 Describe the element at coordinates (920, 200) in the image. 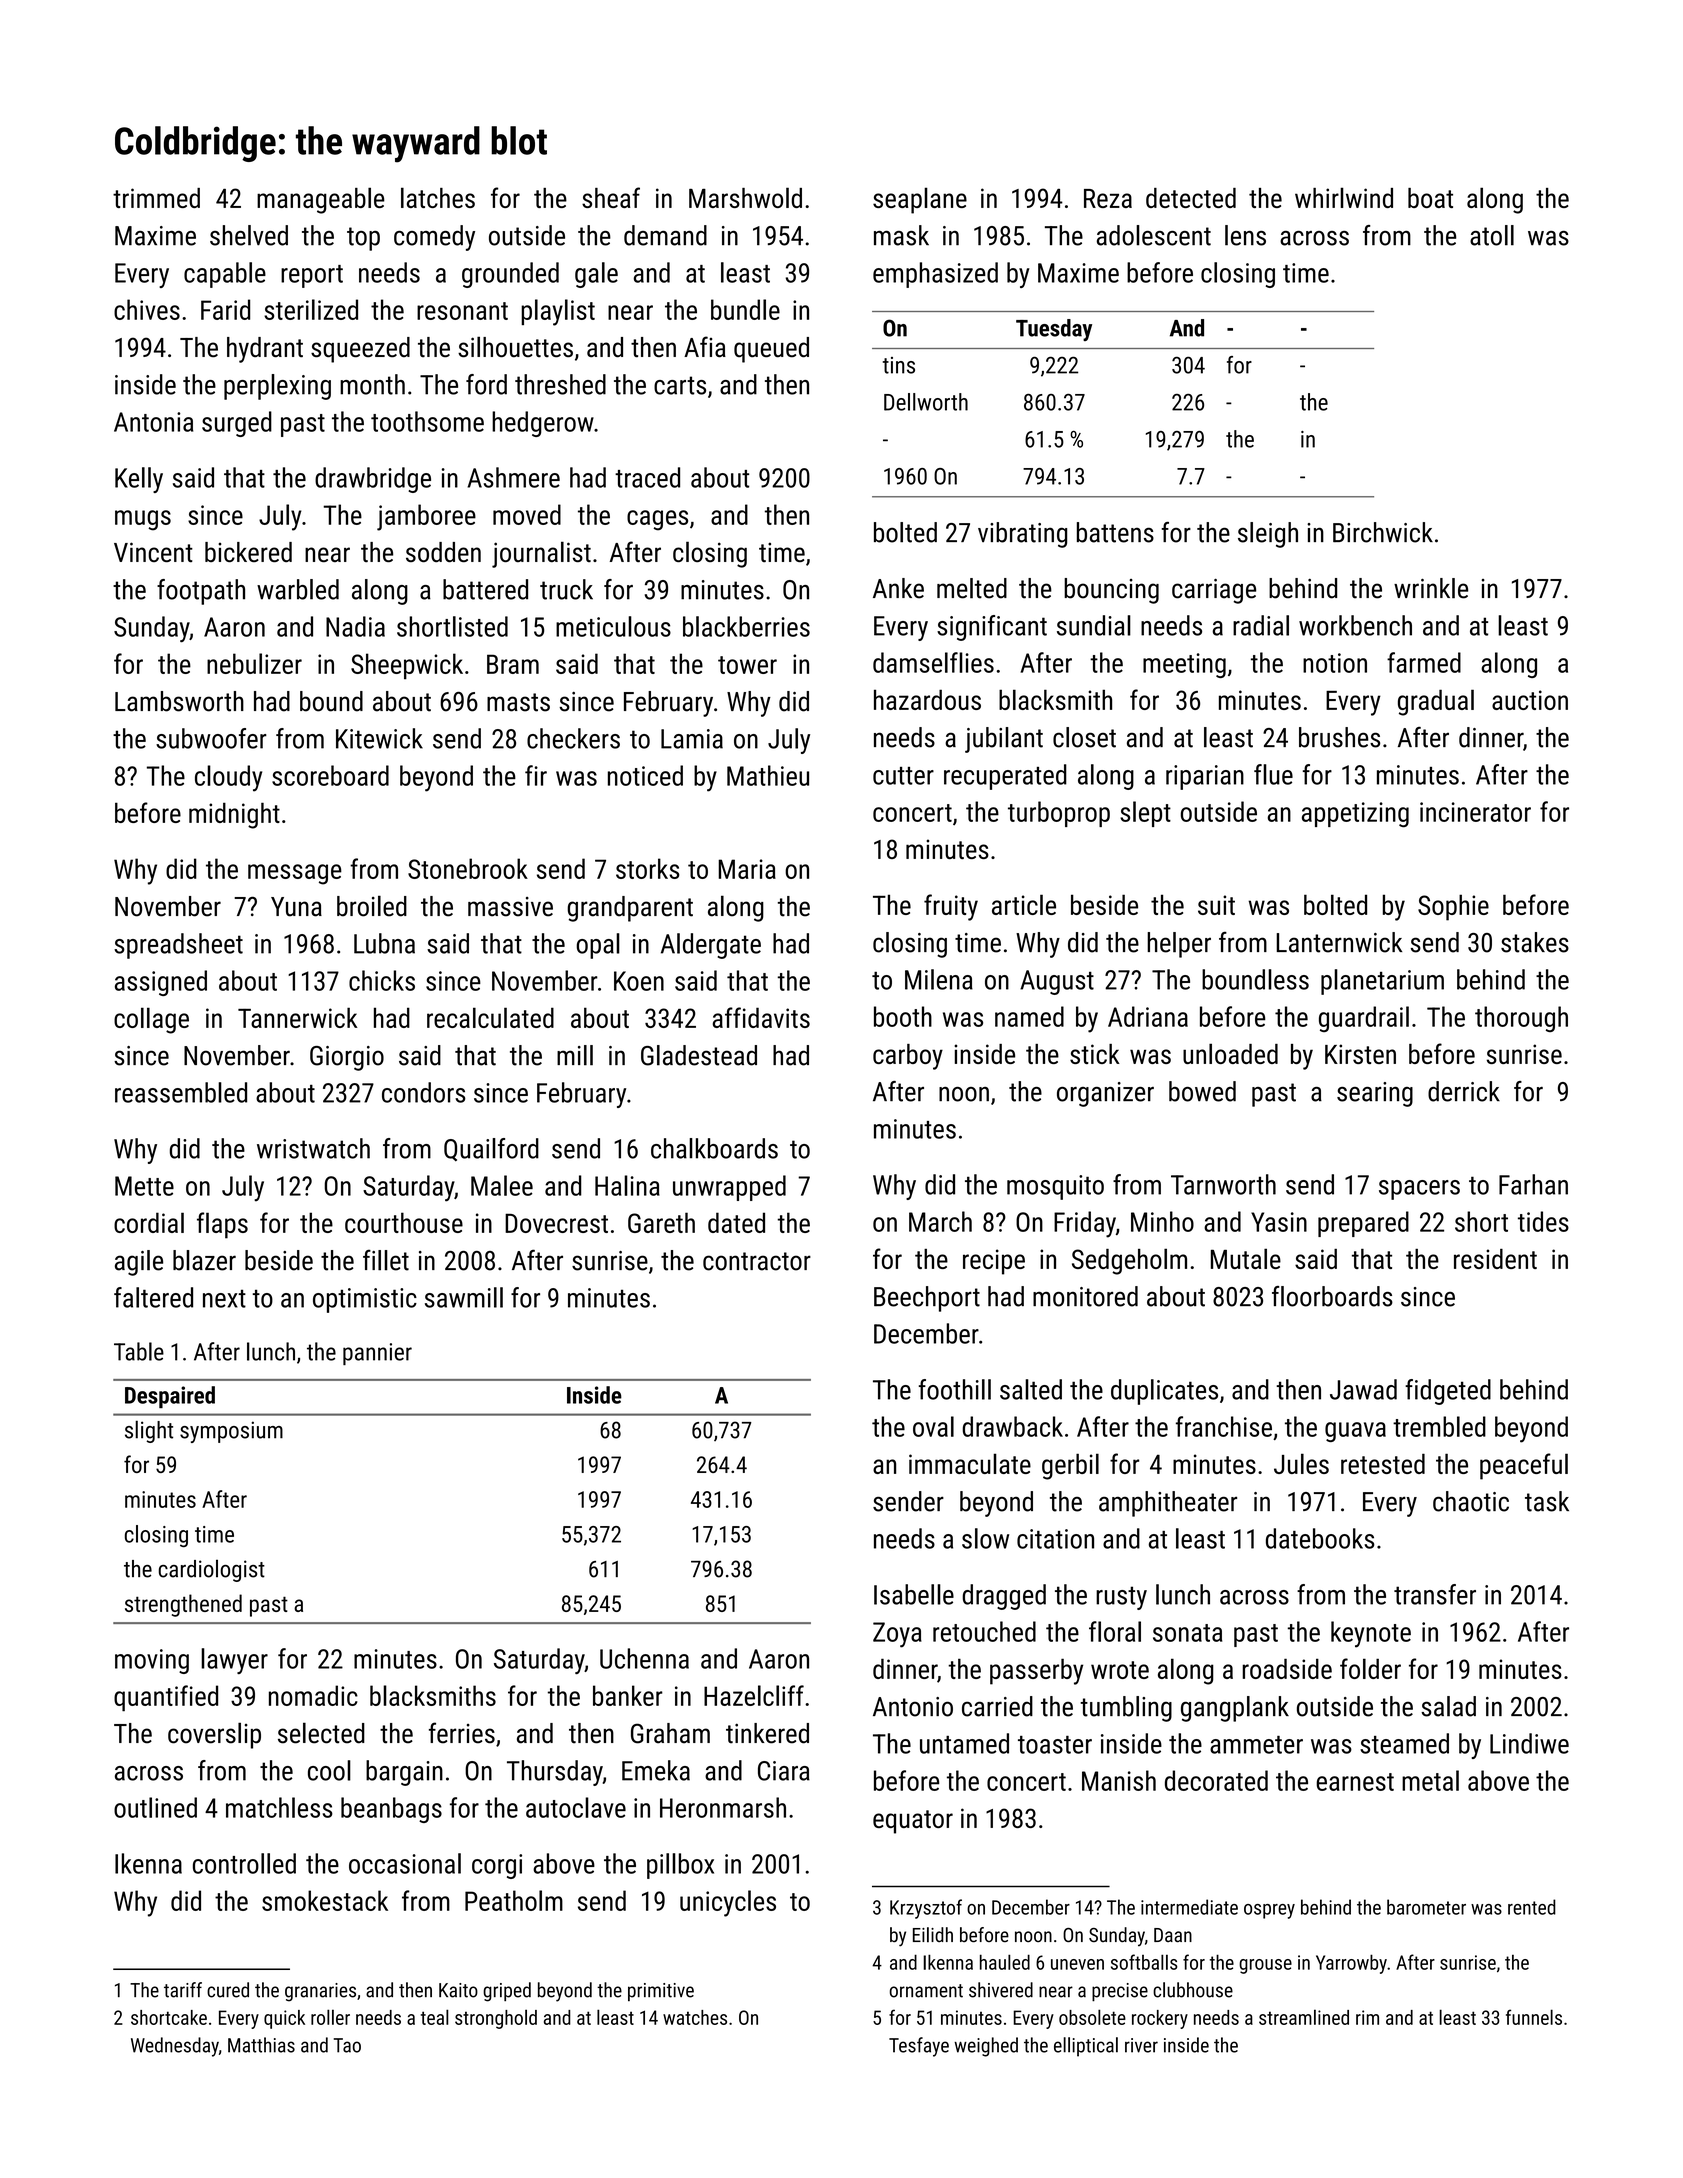

I see `seaplane` at that location.
